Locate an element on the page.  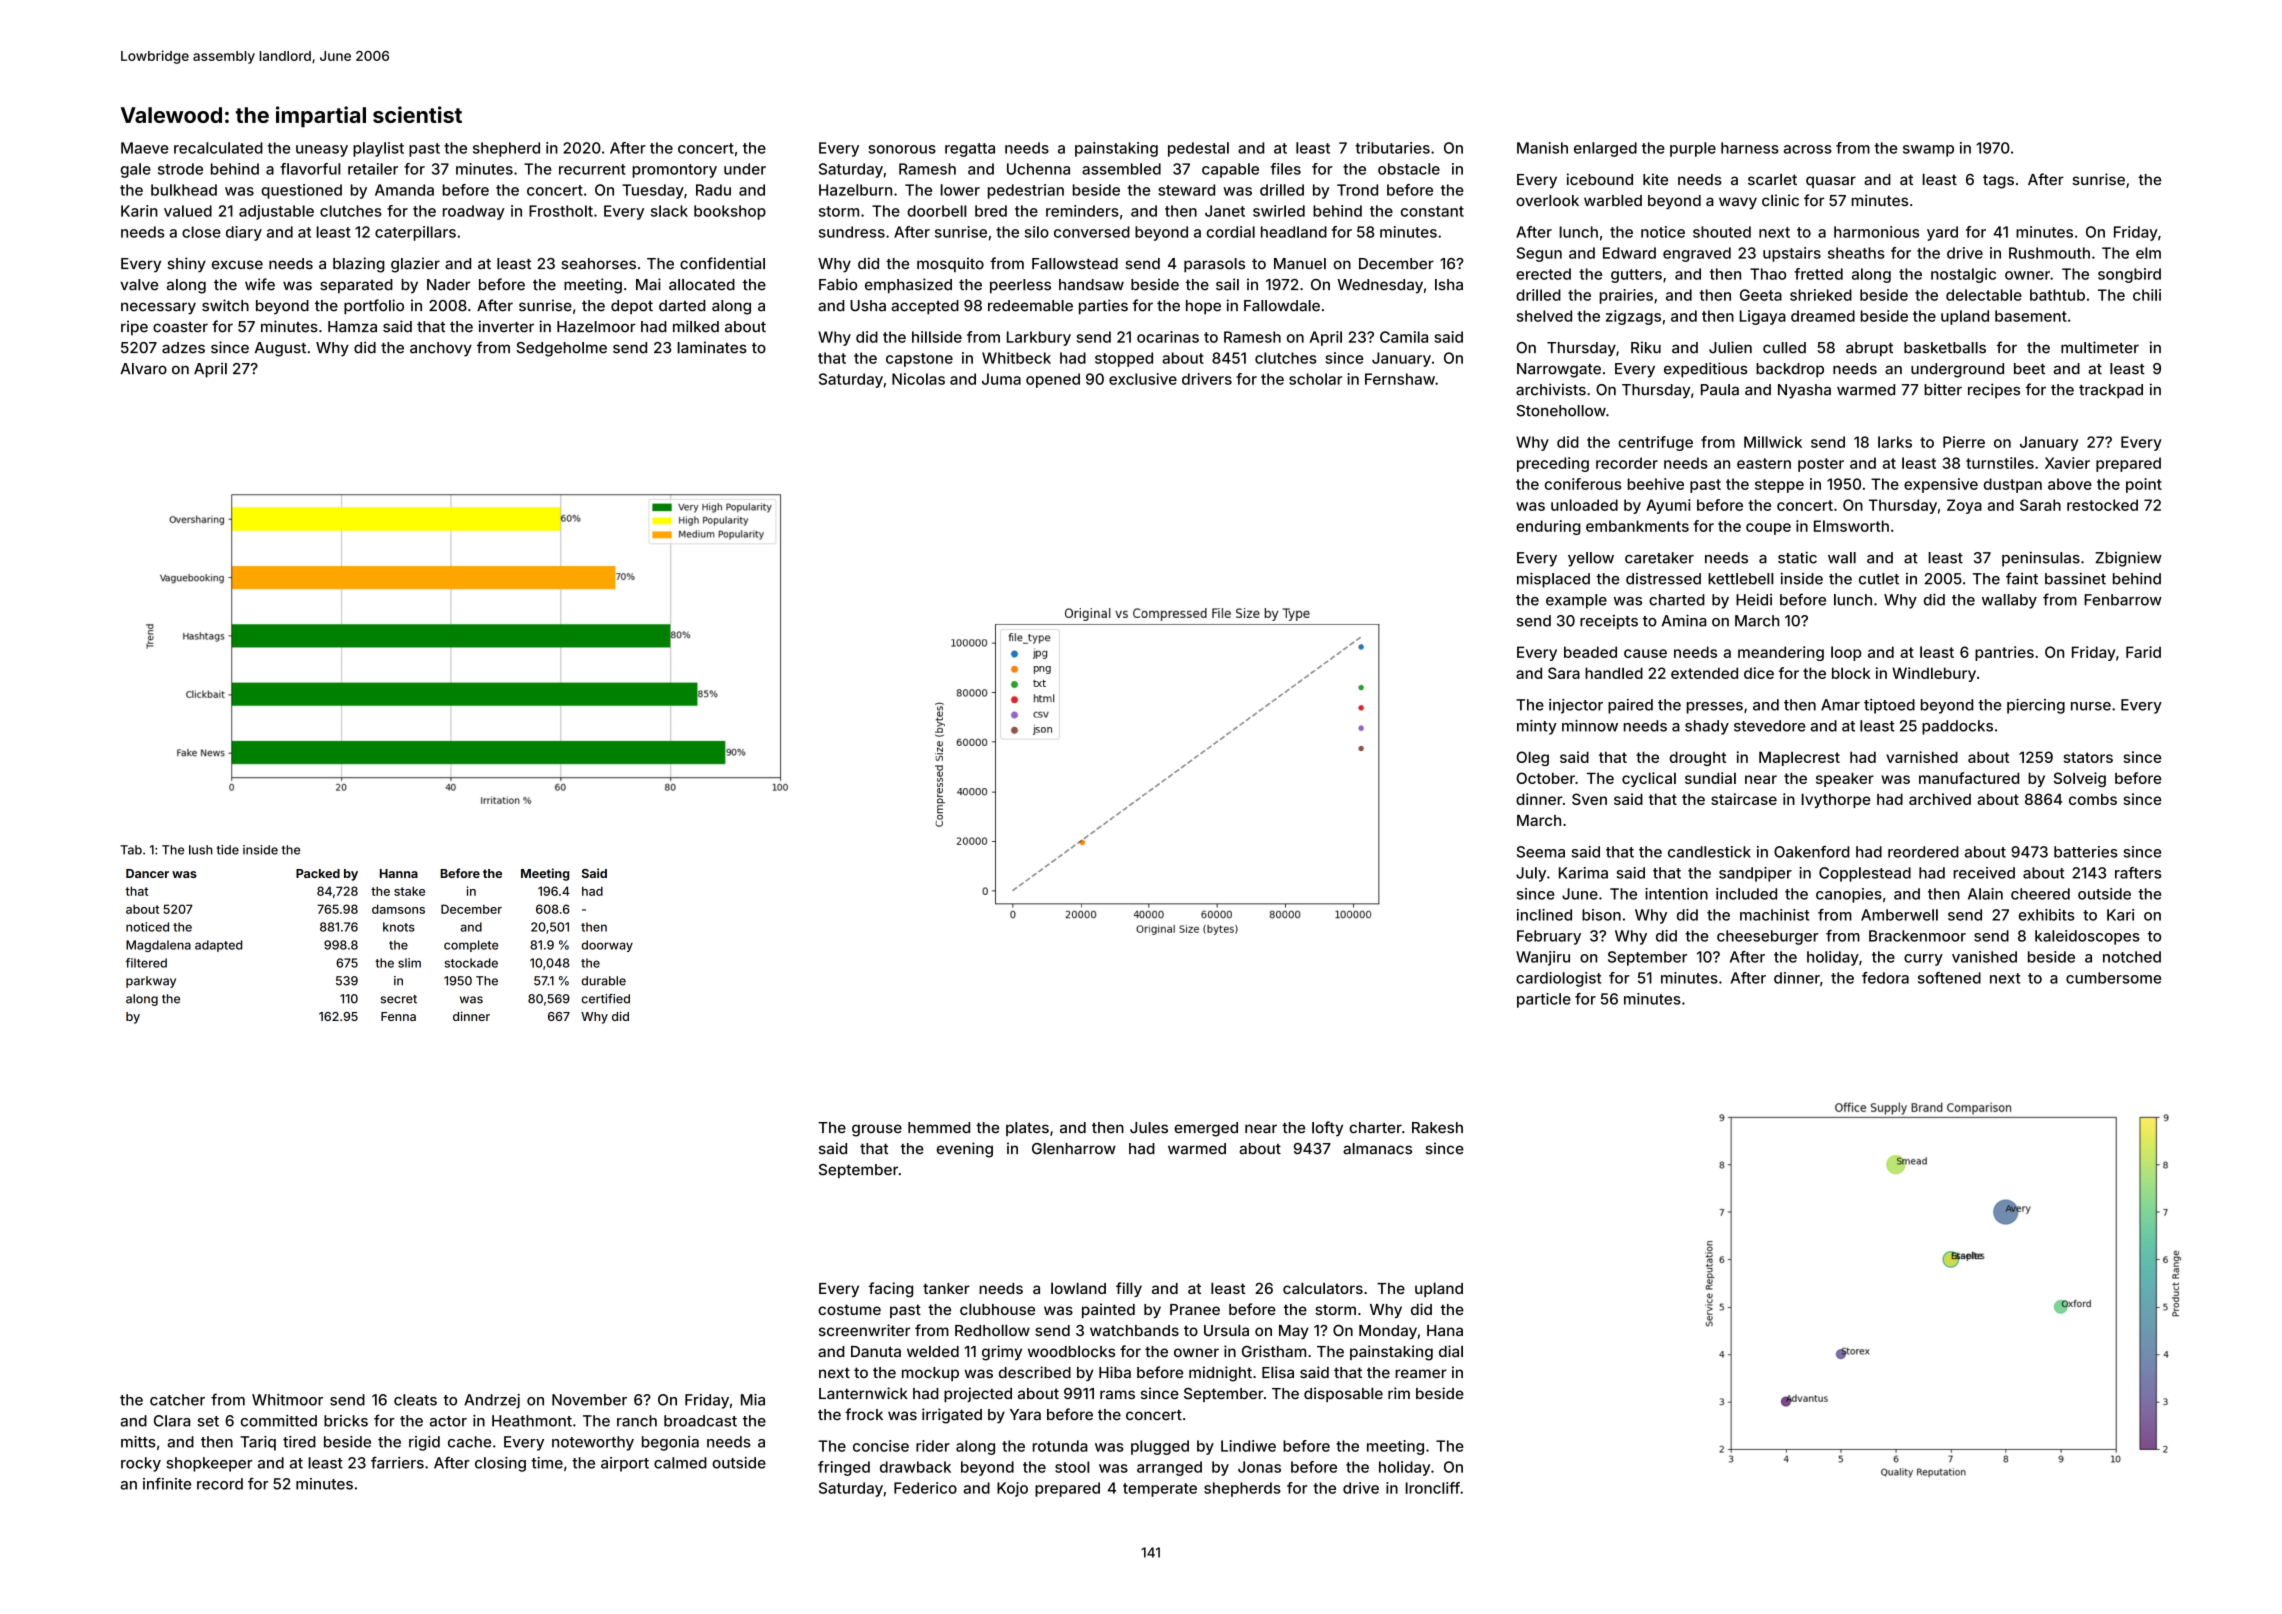
disposable is located at coordinates (1343, 1394).
